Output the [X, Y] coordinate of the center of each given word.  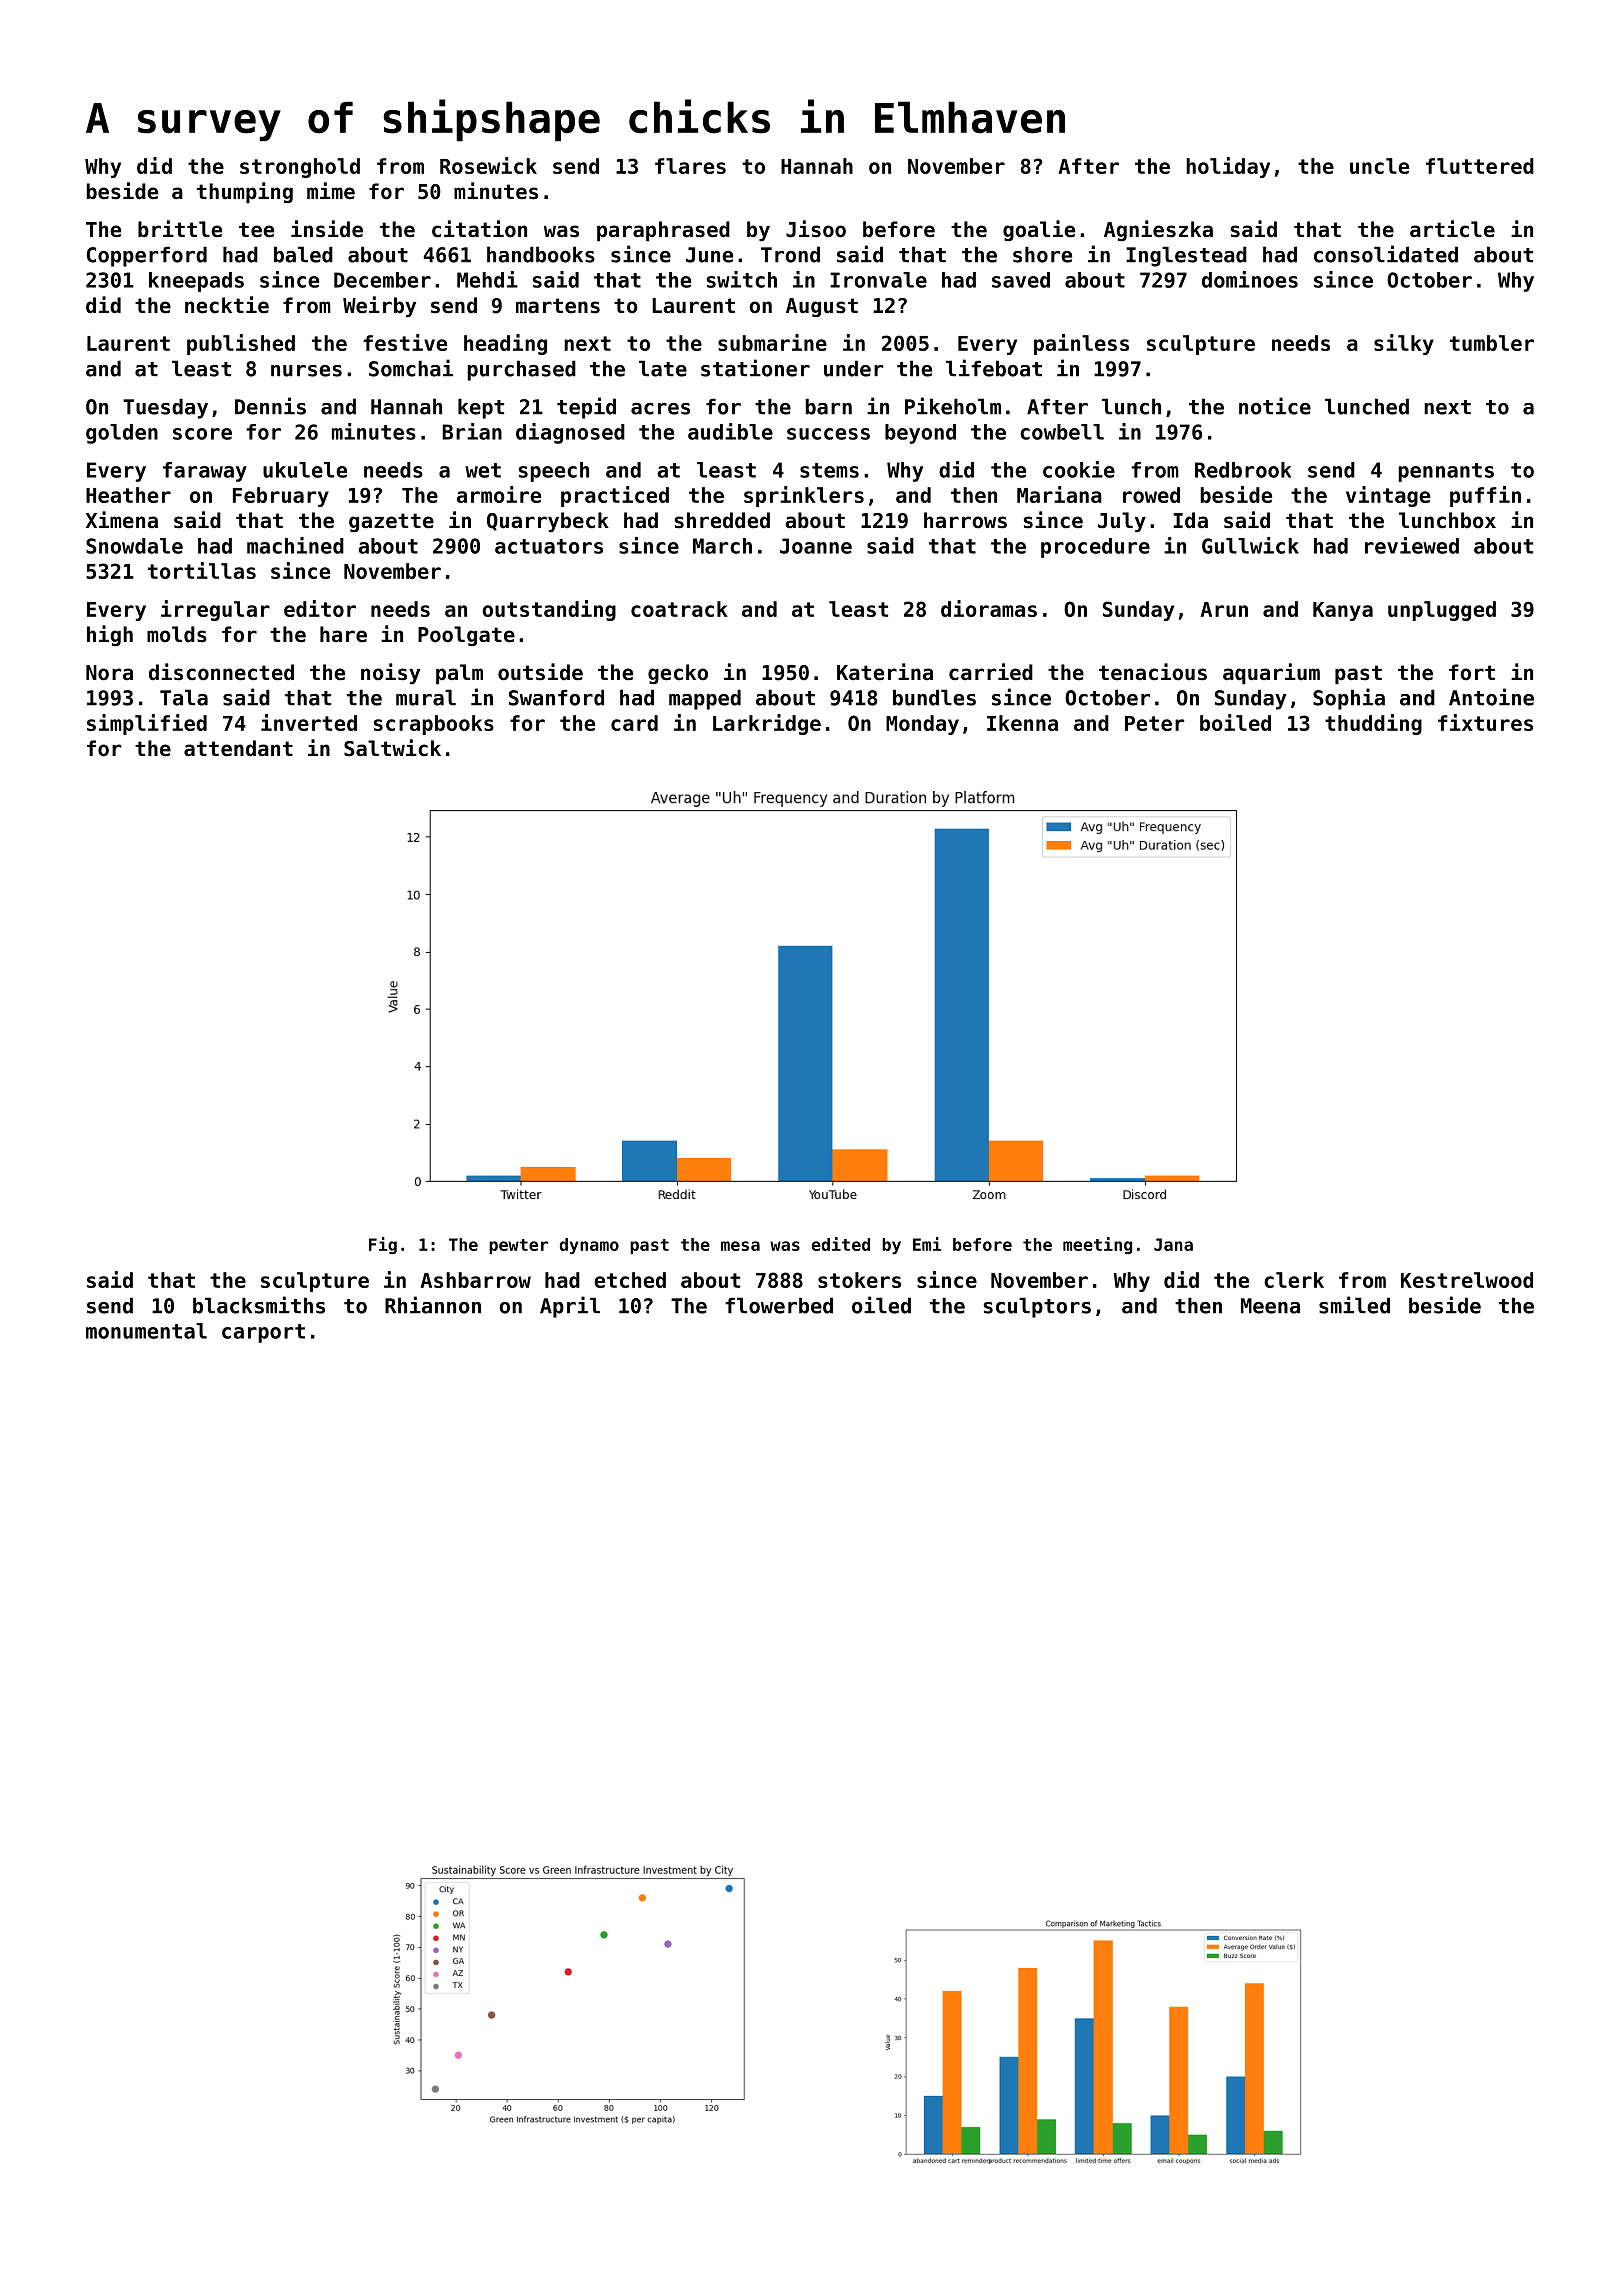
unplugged [1442, 611]
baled [303, 254]
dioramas [989, 608]
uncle [1379, 166]
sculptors [1037, 1307]
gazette [391, 522]
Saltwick [392, 748]
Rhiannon [433, 1305]
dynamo [589, 1246]
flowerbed [779, 1305]
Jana [1173, 1244]
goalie [1039, 230]
